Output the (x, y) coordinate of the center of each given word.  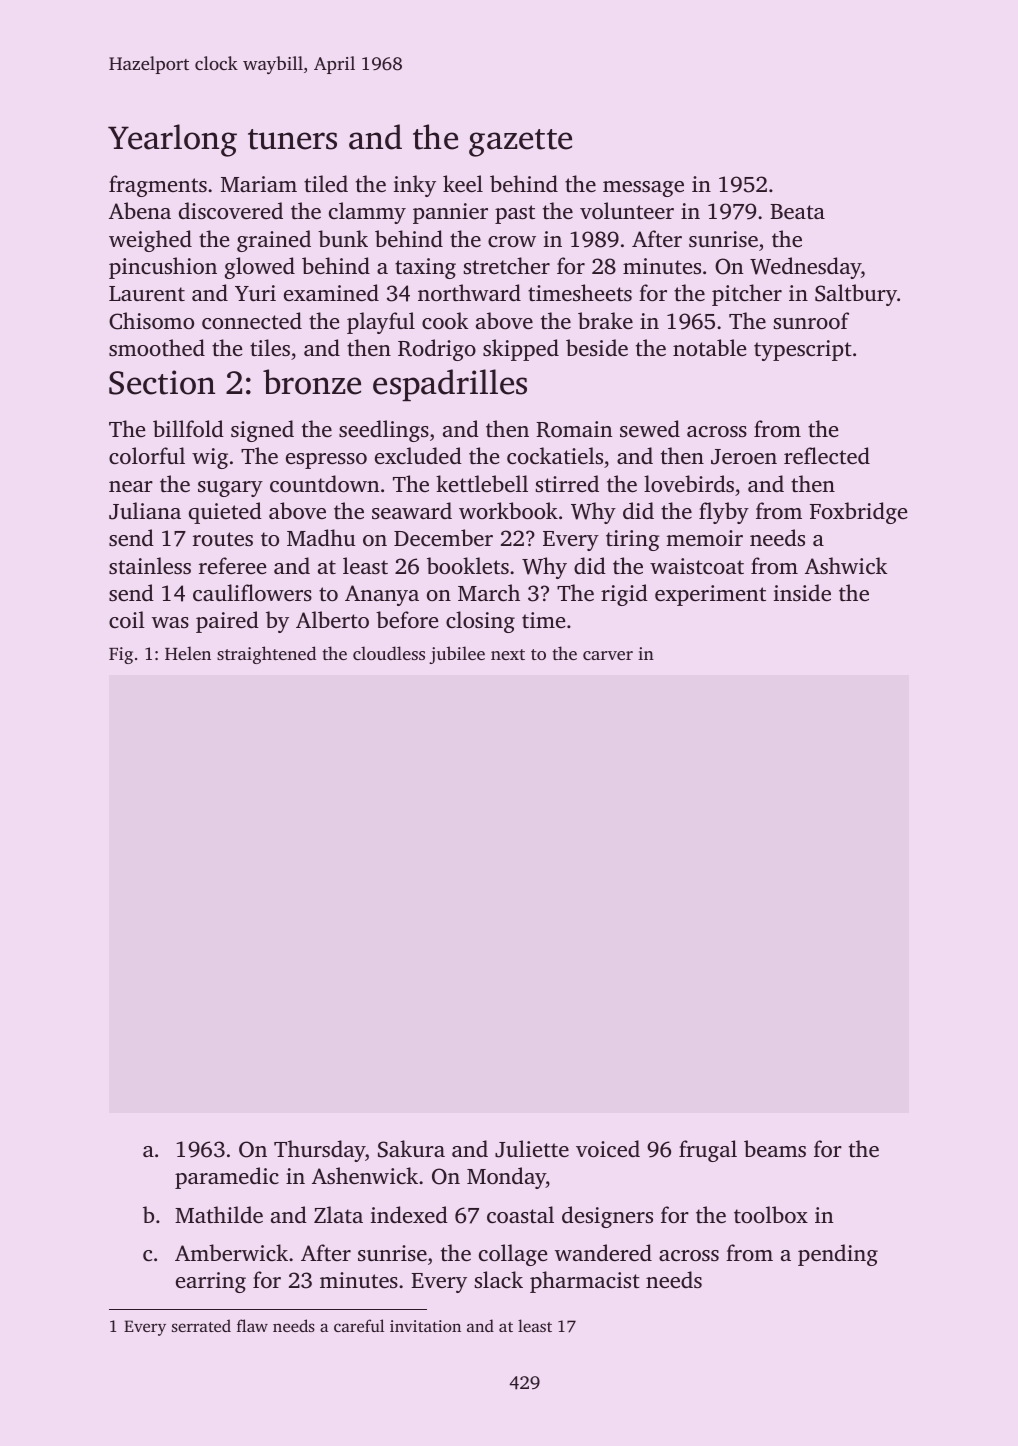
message (643, 189)
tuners (292, 139)
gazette (520, 143)
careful (359, 1325)
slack (499, 1279)
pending (838, 1255)
